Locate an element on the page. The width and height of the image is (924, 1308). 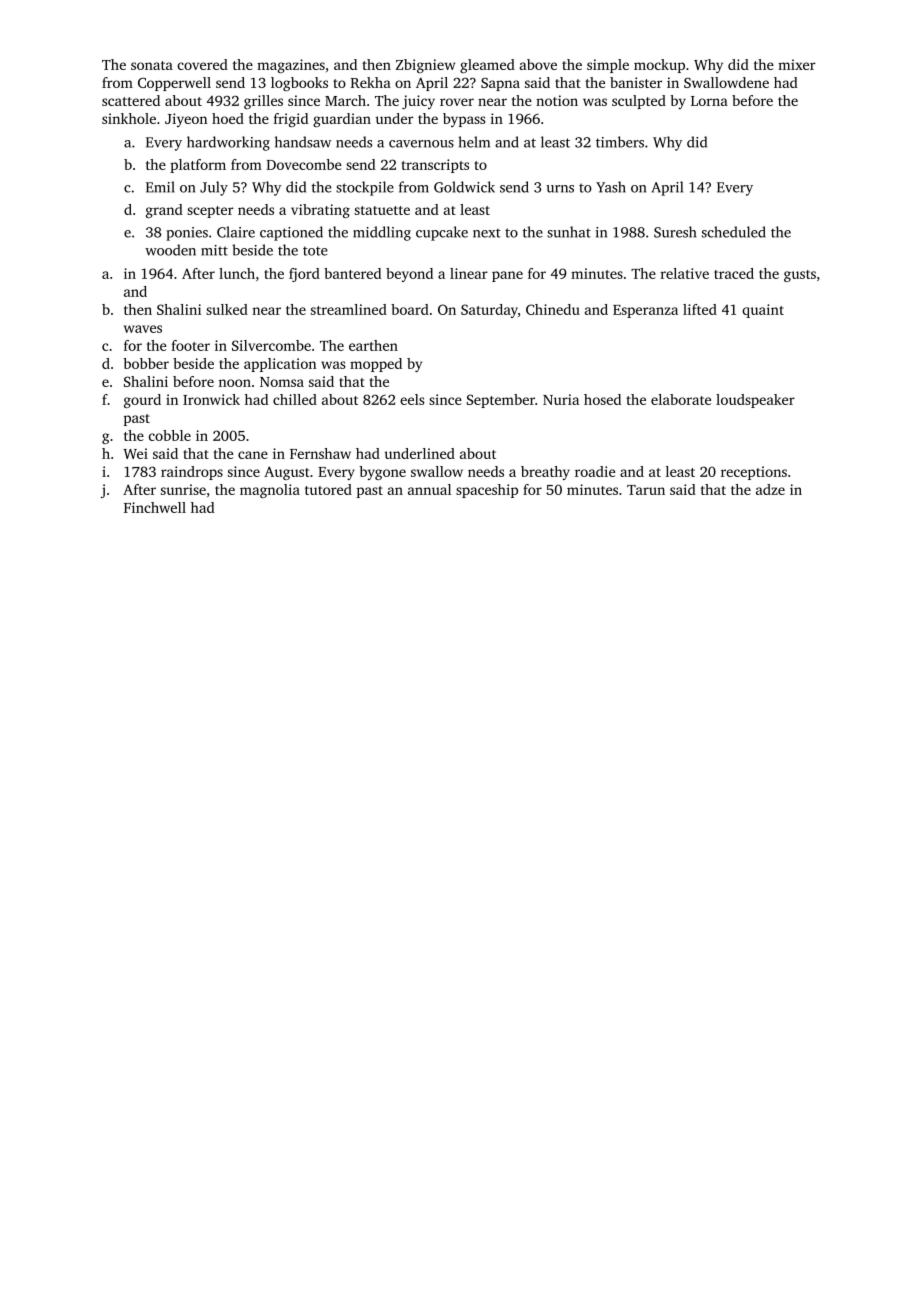
Wei is located at coordinates (135, 453).
